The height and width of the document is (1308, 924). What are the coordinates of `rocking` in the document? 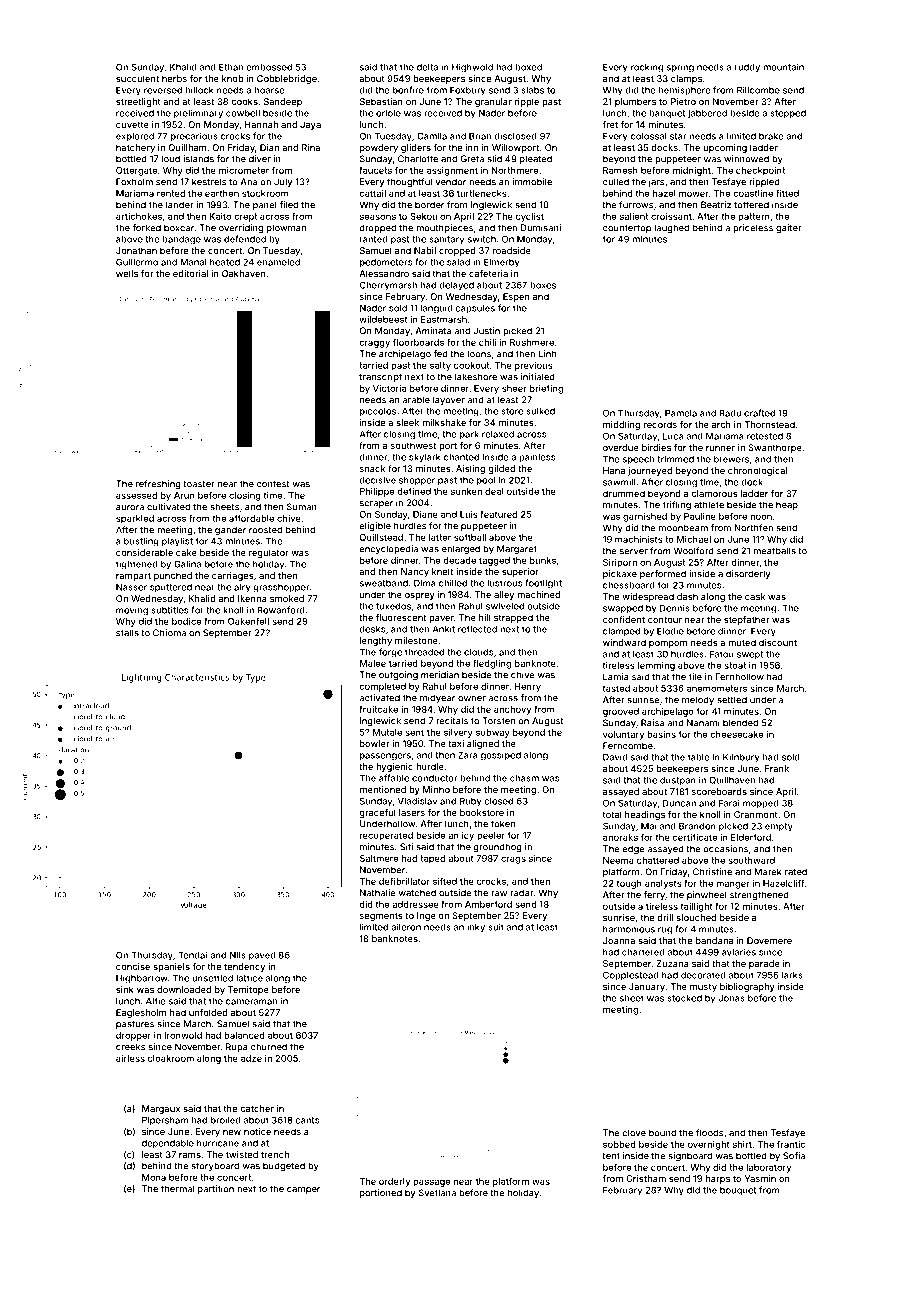 It's located at (647, 68).
